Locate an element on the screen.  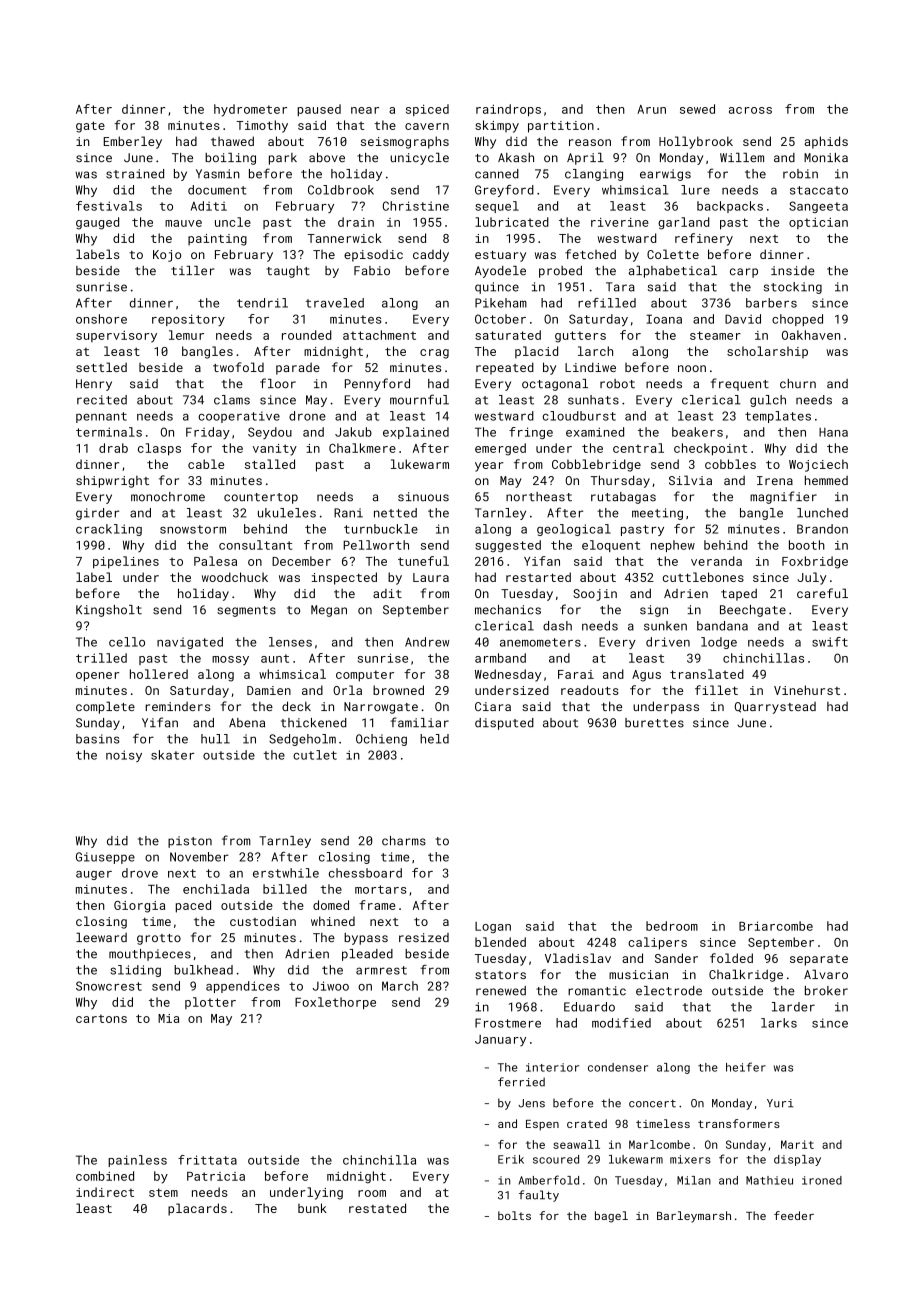
aphids is located at coordinates (826, 142).
